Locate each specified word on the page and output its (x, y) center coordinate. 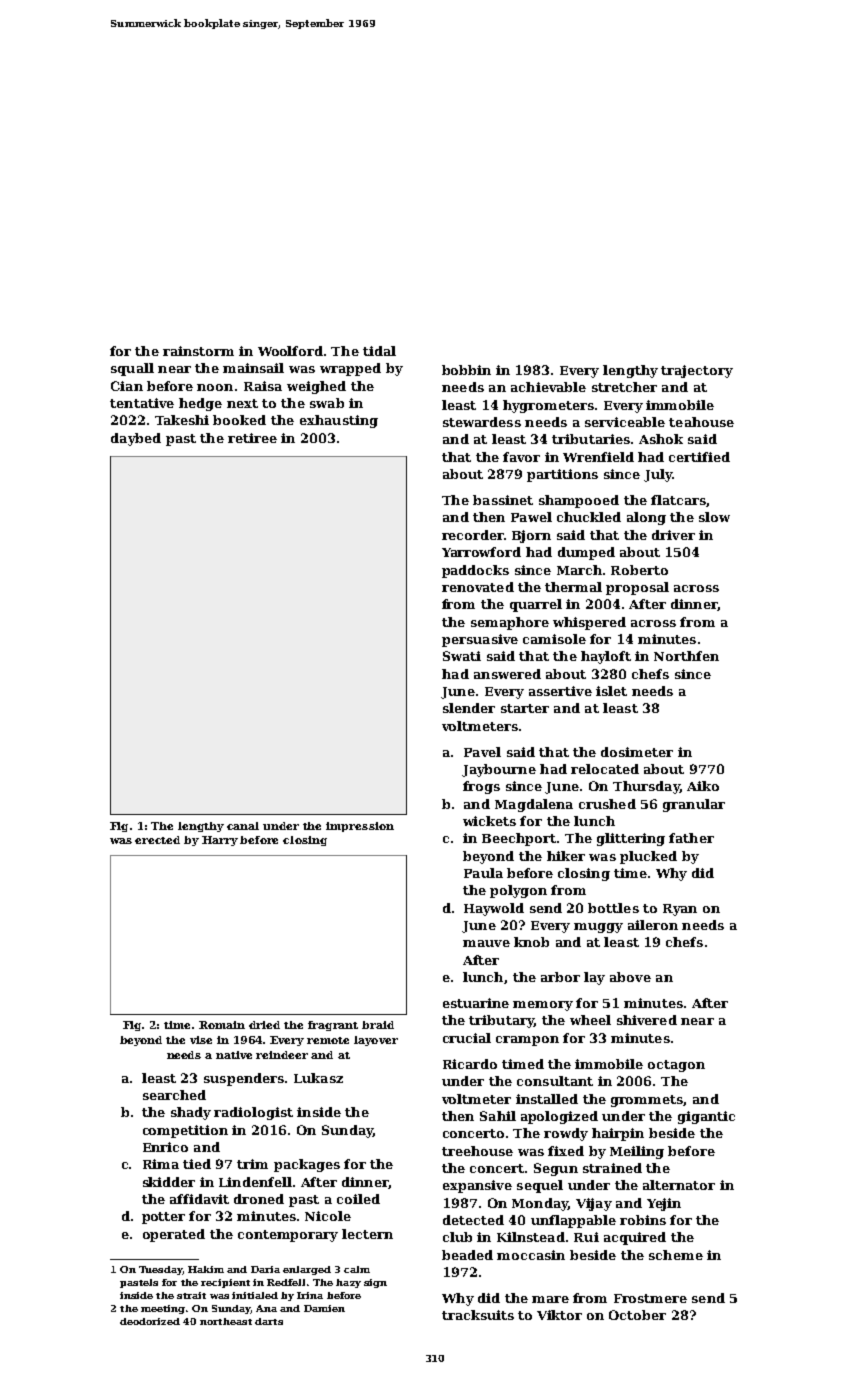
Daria (265, 1269)
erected (157, 840)
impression (360, 827)
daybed (136, 439)
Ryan (680, 910)
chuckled (589, 517)
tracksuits (478, 1315)
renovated (478, 587)
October (637, 1315)
